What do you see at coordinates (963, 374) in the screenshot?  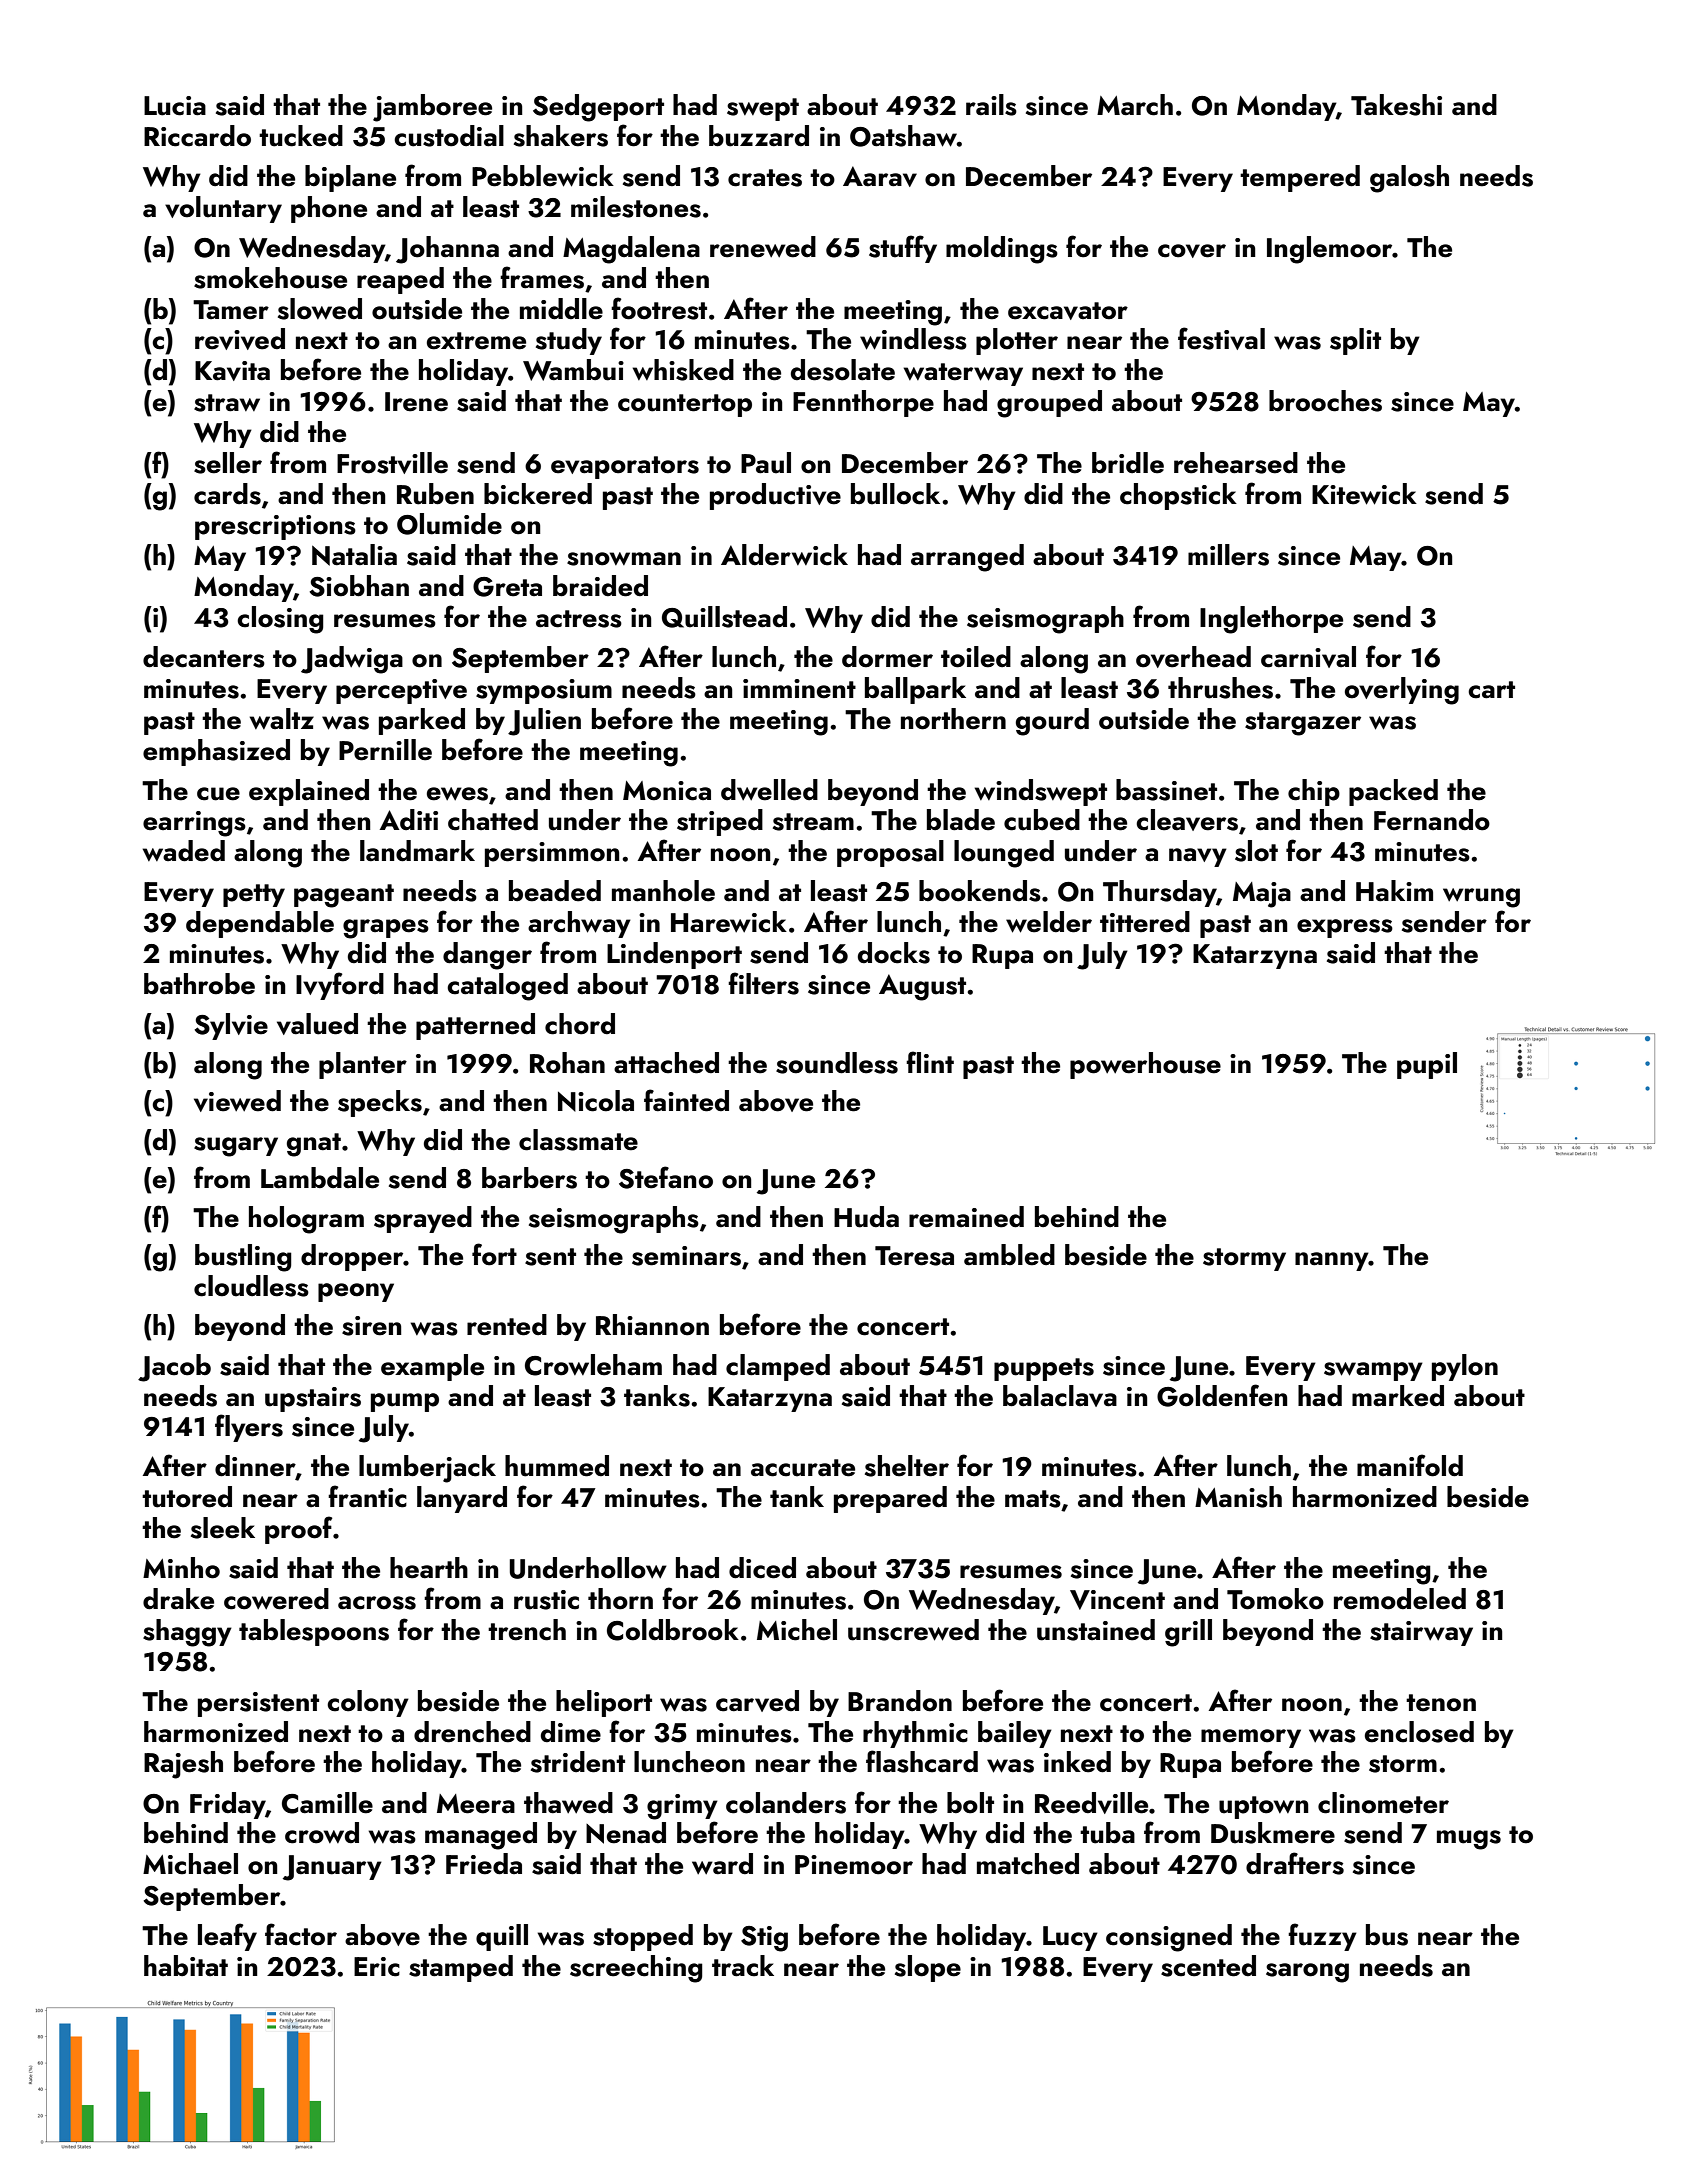 I see `waterway` at bounding box center [963, 374].
